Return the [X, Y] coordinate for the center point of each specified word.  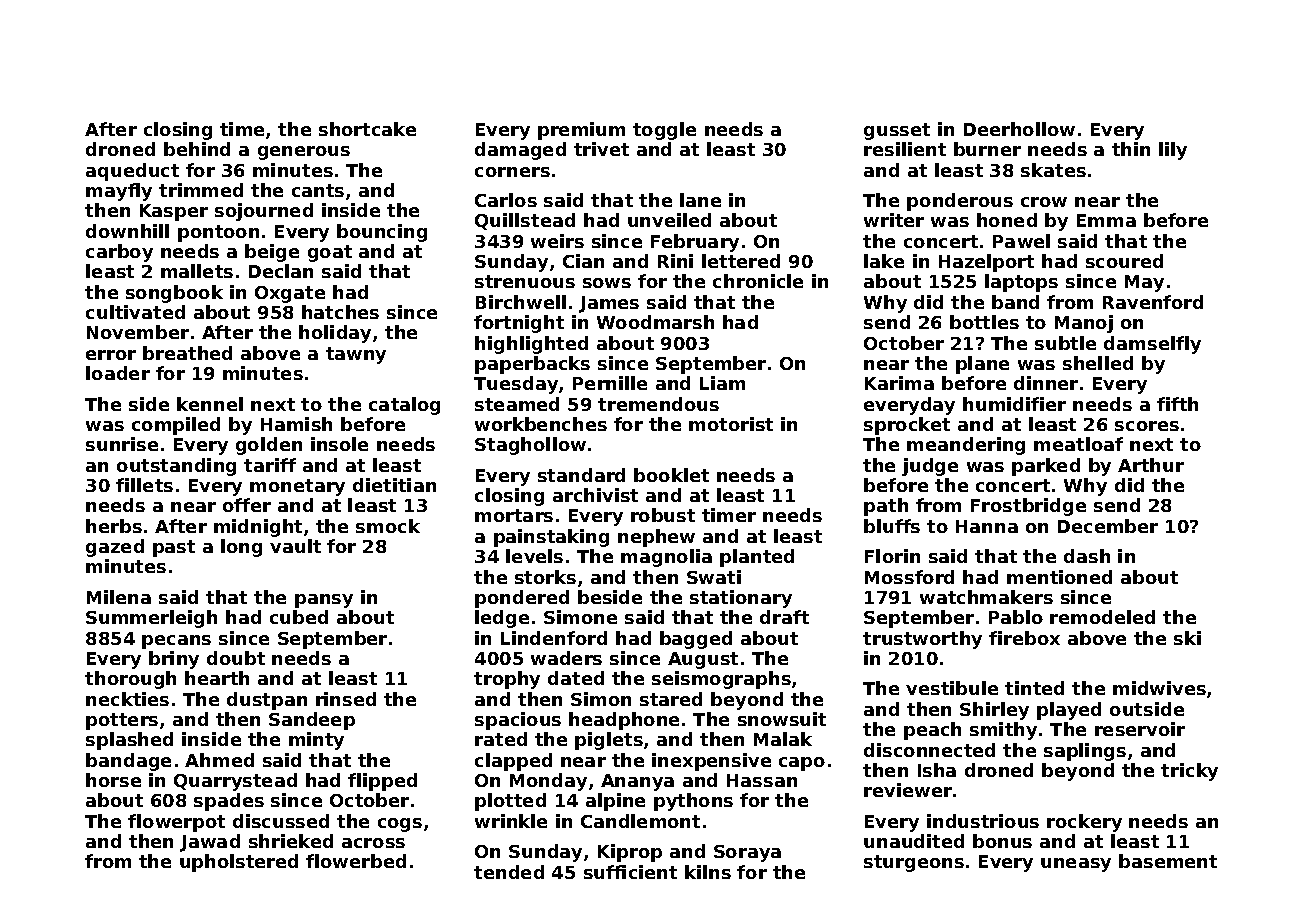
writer [894, 220]
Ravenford [1153, 302]
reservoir [1140, 729]
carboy [119, 253]
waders [566, 658]
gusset [897, 131]
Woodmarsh [655, 322]
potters [122, 721]
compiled [176, 426]
